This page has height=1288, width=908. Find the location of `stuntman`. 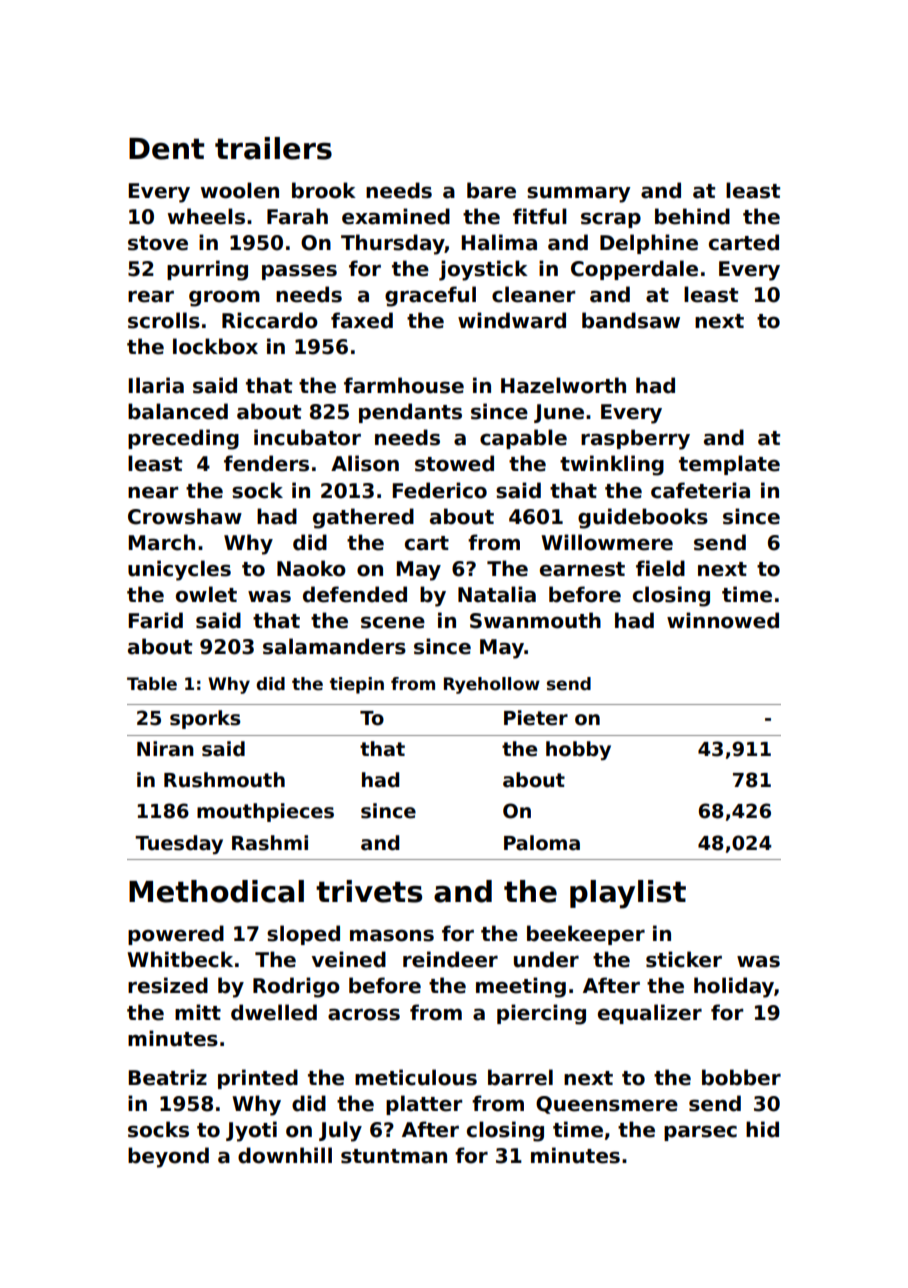

stuntman is located at coordinates (394, 1156).
